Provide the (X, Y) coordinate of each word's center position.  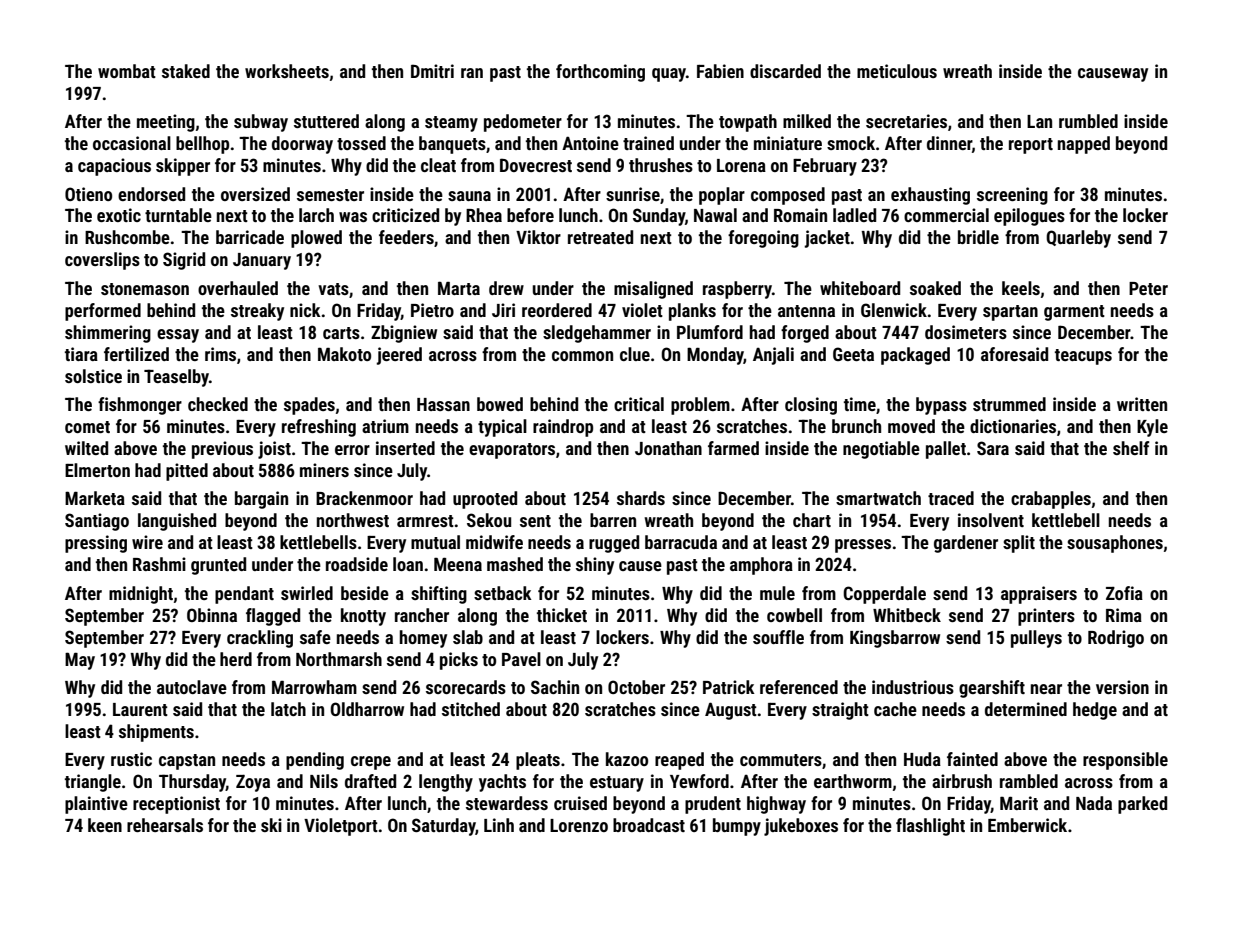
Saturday (444, 827)
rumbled (1088, 121)
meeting (166, 123)
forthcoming (600, 73)
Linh (499, 825)
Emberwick (1027, 825)
